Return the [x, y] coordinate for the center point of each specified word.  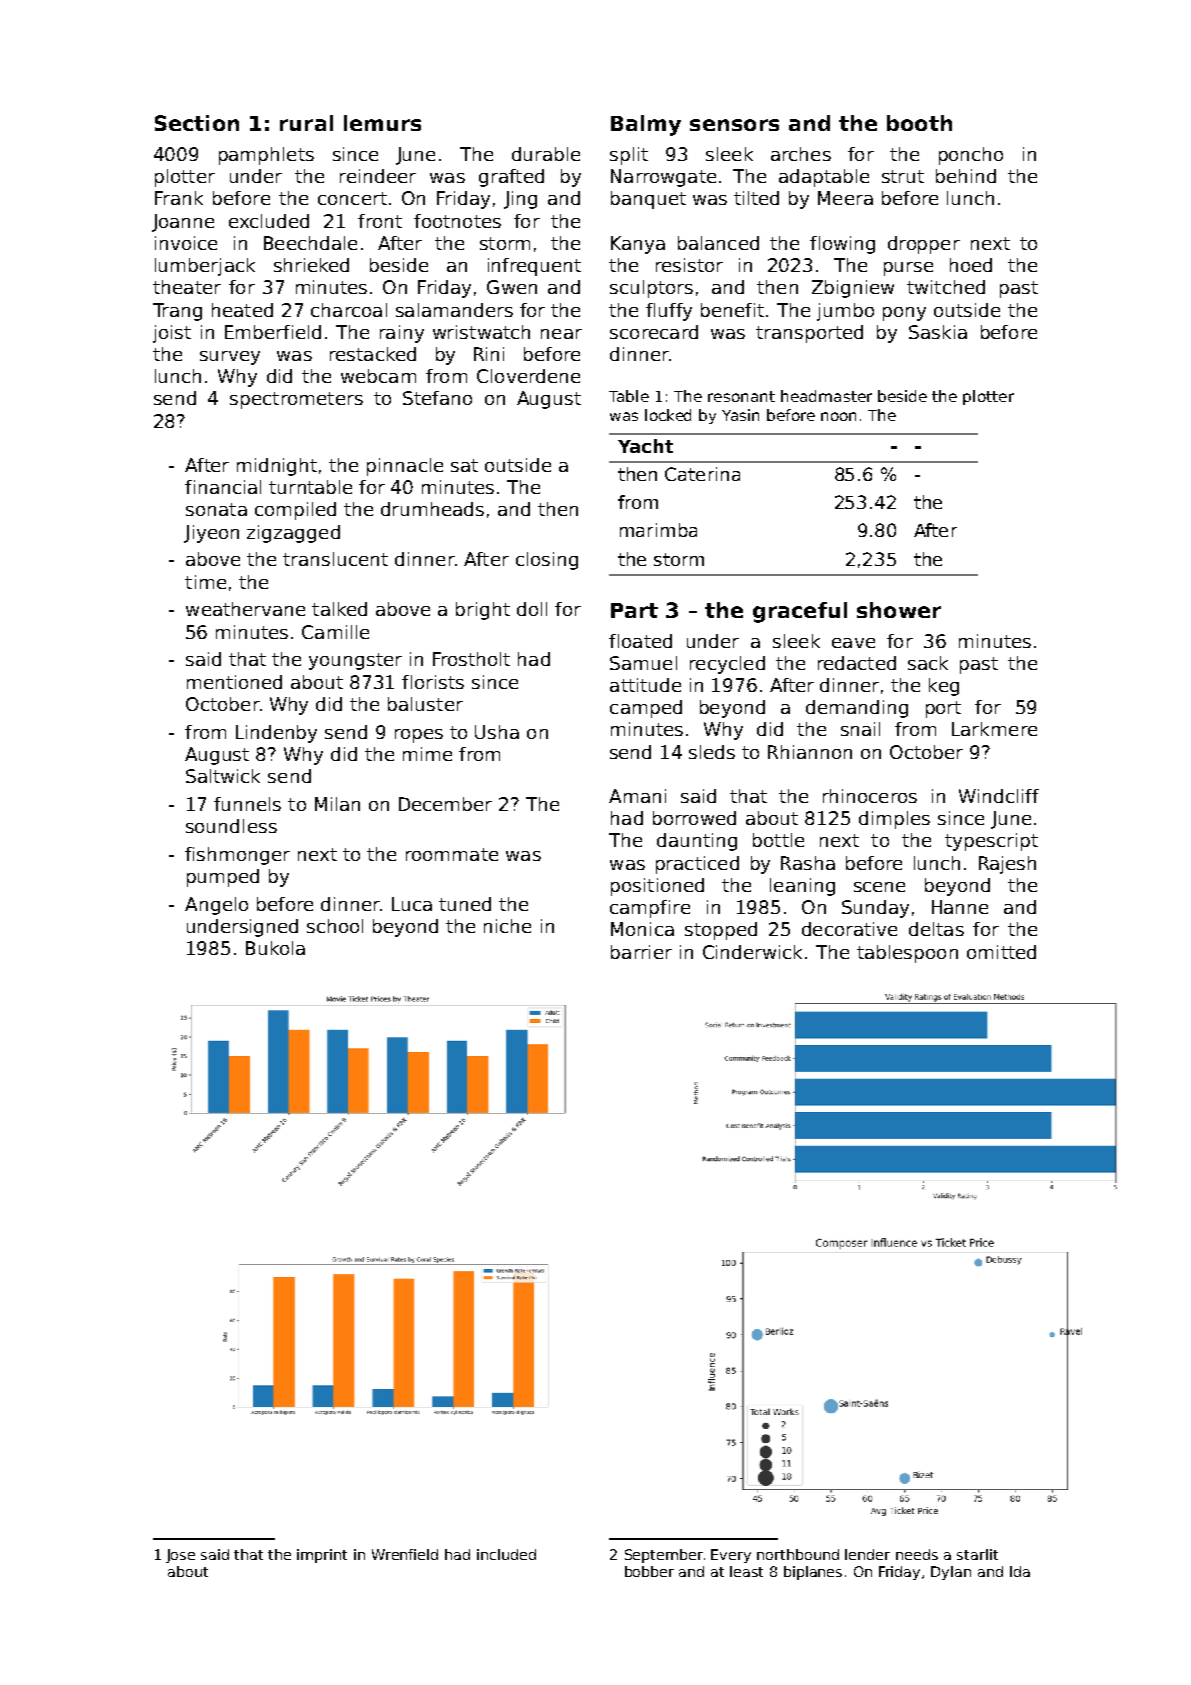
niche [507, 926]
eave [853, 643]
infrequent [534, 267]
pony [904, 314]
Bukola [275, 948]
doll [532, 609]
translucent [335, 559]
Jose [180, 1556]
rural [306, 123]
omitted [1001, 952]
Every [731, 1556]
